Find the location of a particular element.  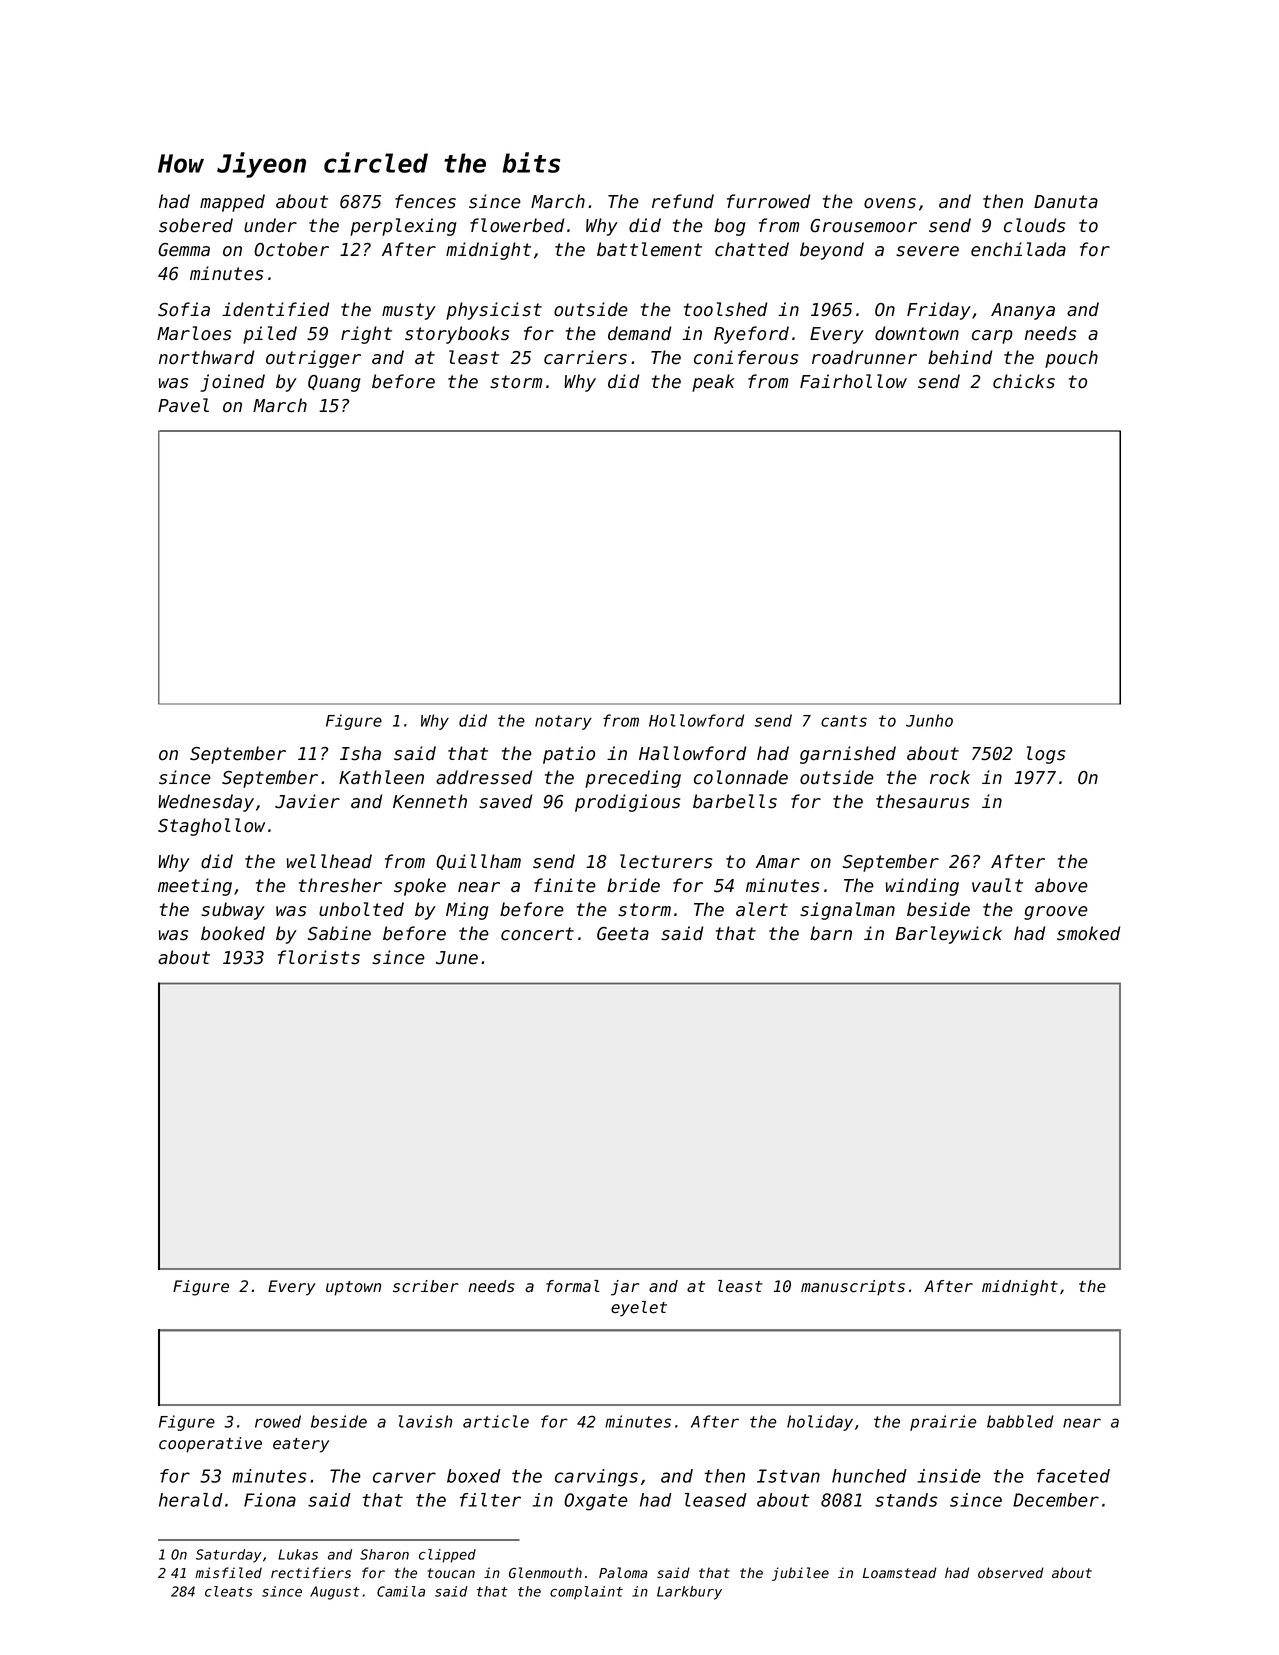

above is located at coordinates (1061, 885).
